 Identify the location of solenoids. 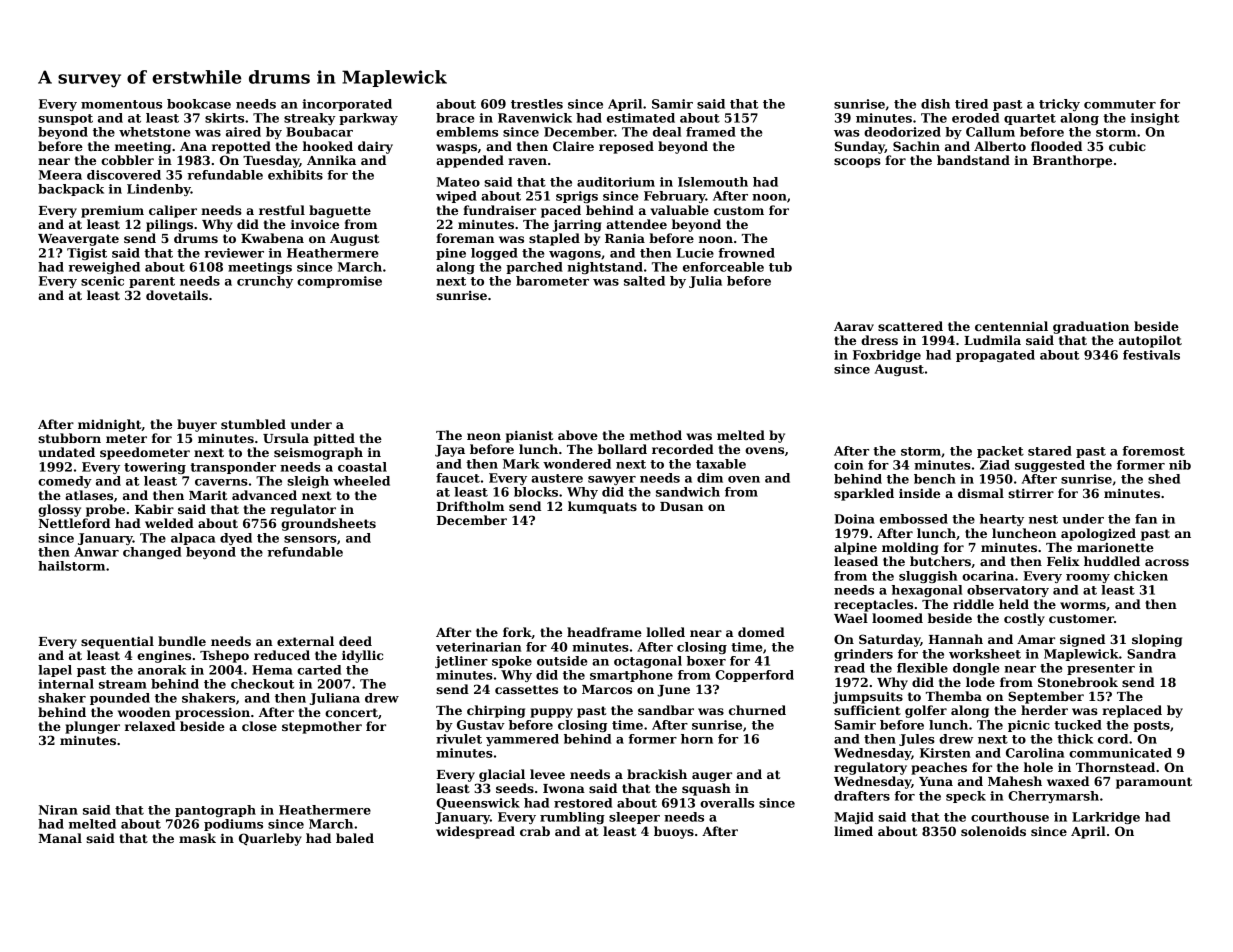
(993, 831).
